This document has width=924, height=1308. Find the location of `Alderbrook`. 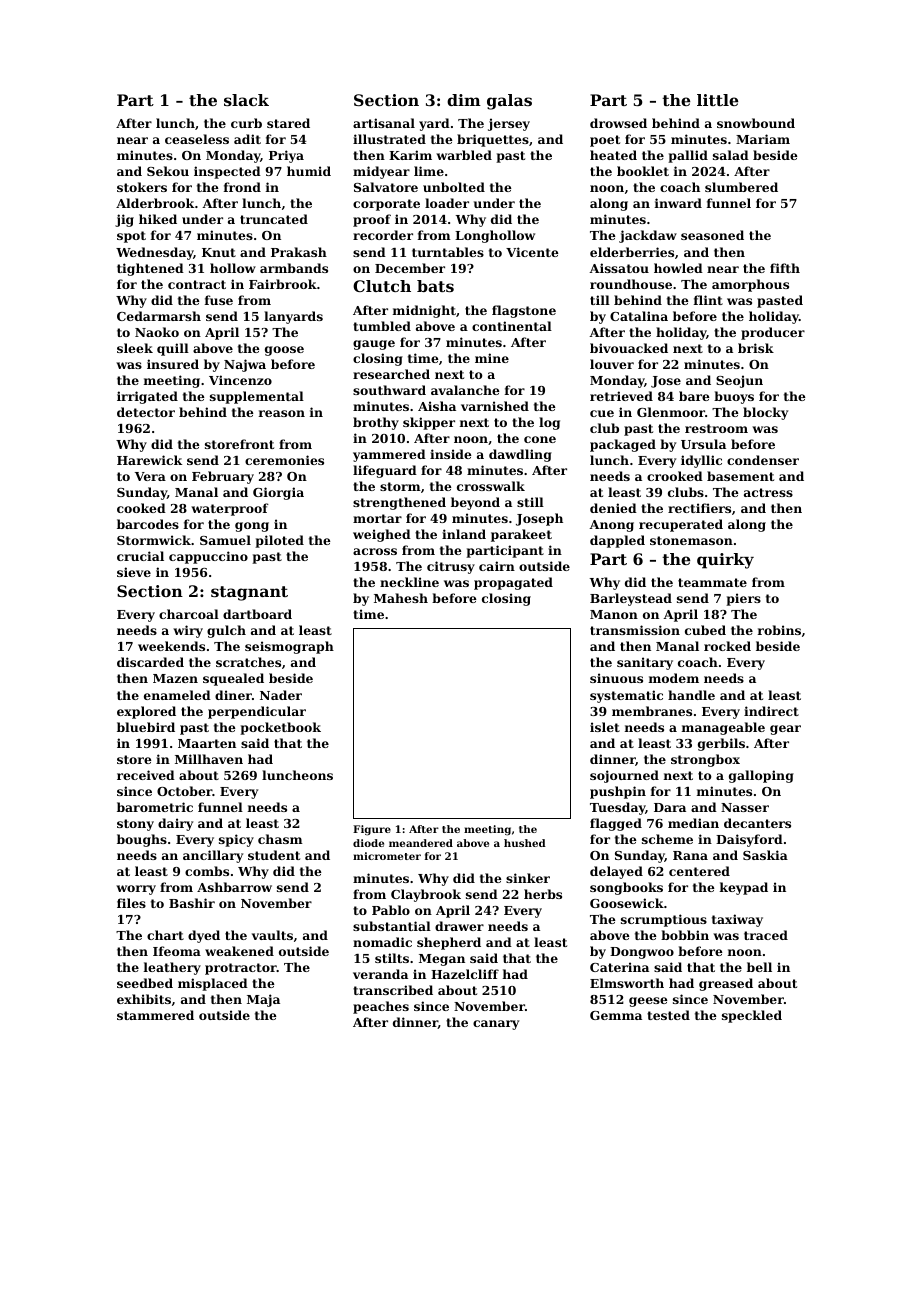

Alderbrook is located at coordinates (155, 203).
